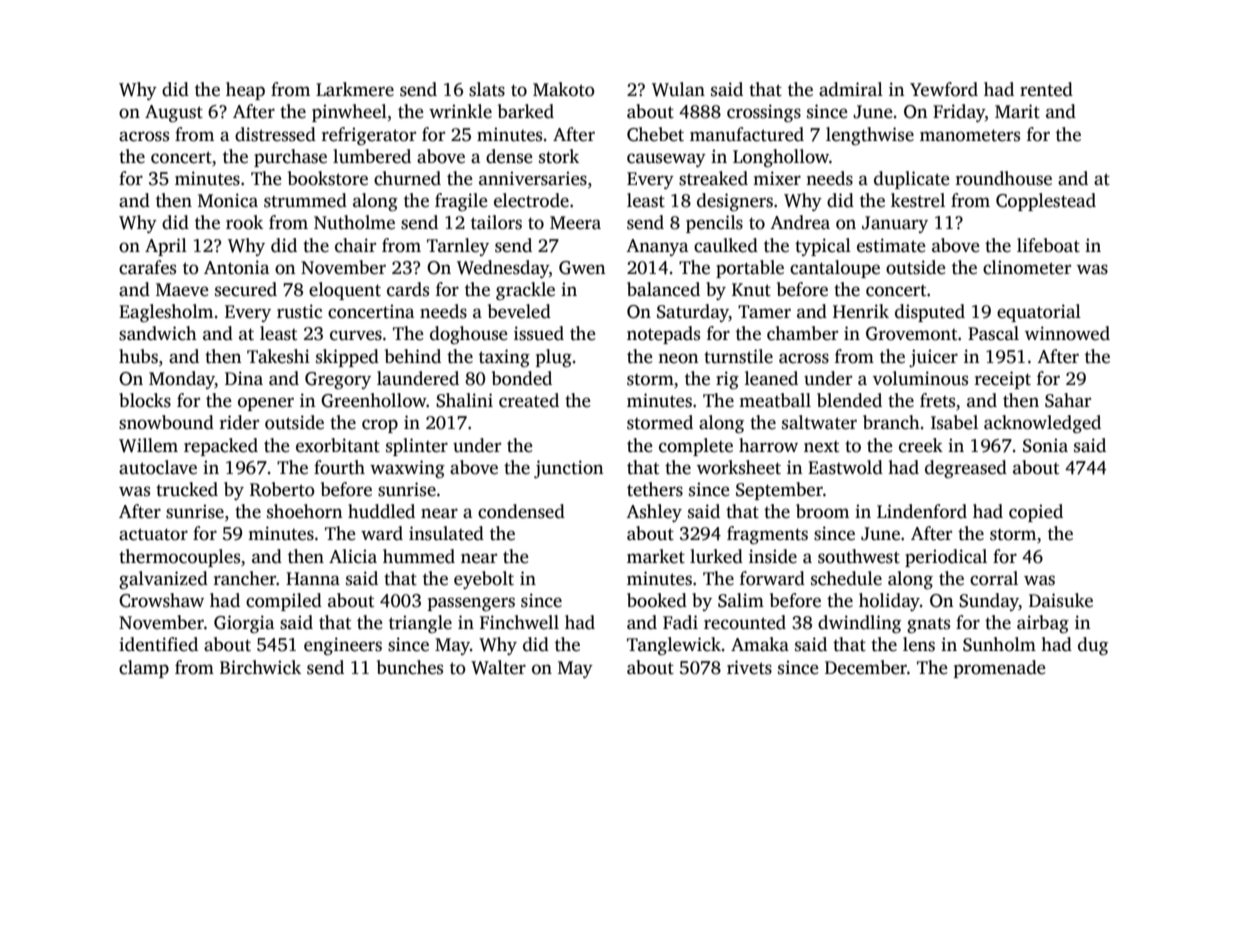  What do you see at coordinates (569, 469) in the screenshot?
I see `junction` at bounding box center [569, 469].
